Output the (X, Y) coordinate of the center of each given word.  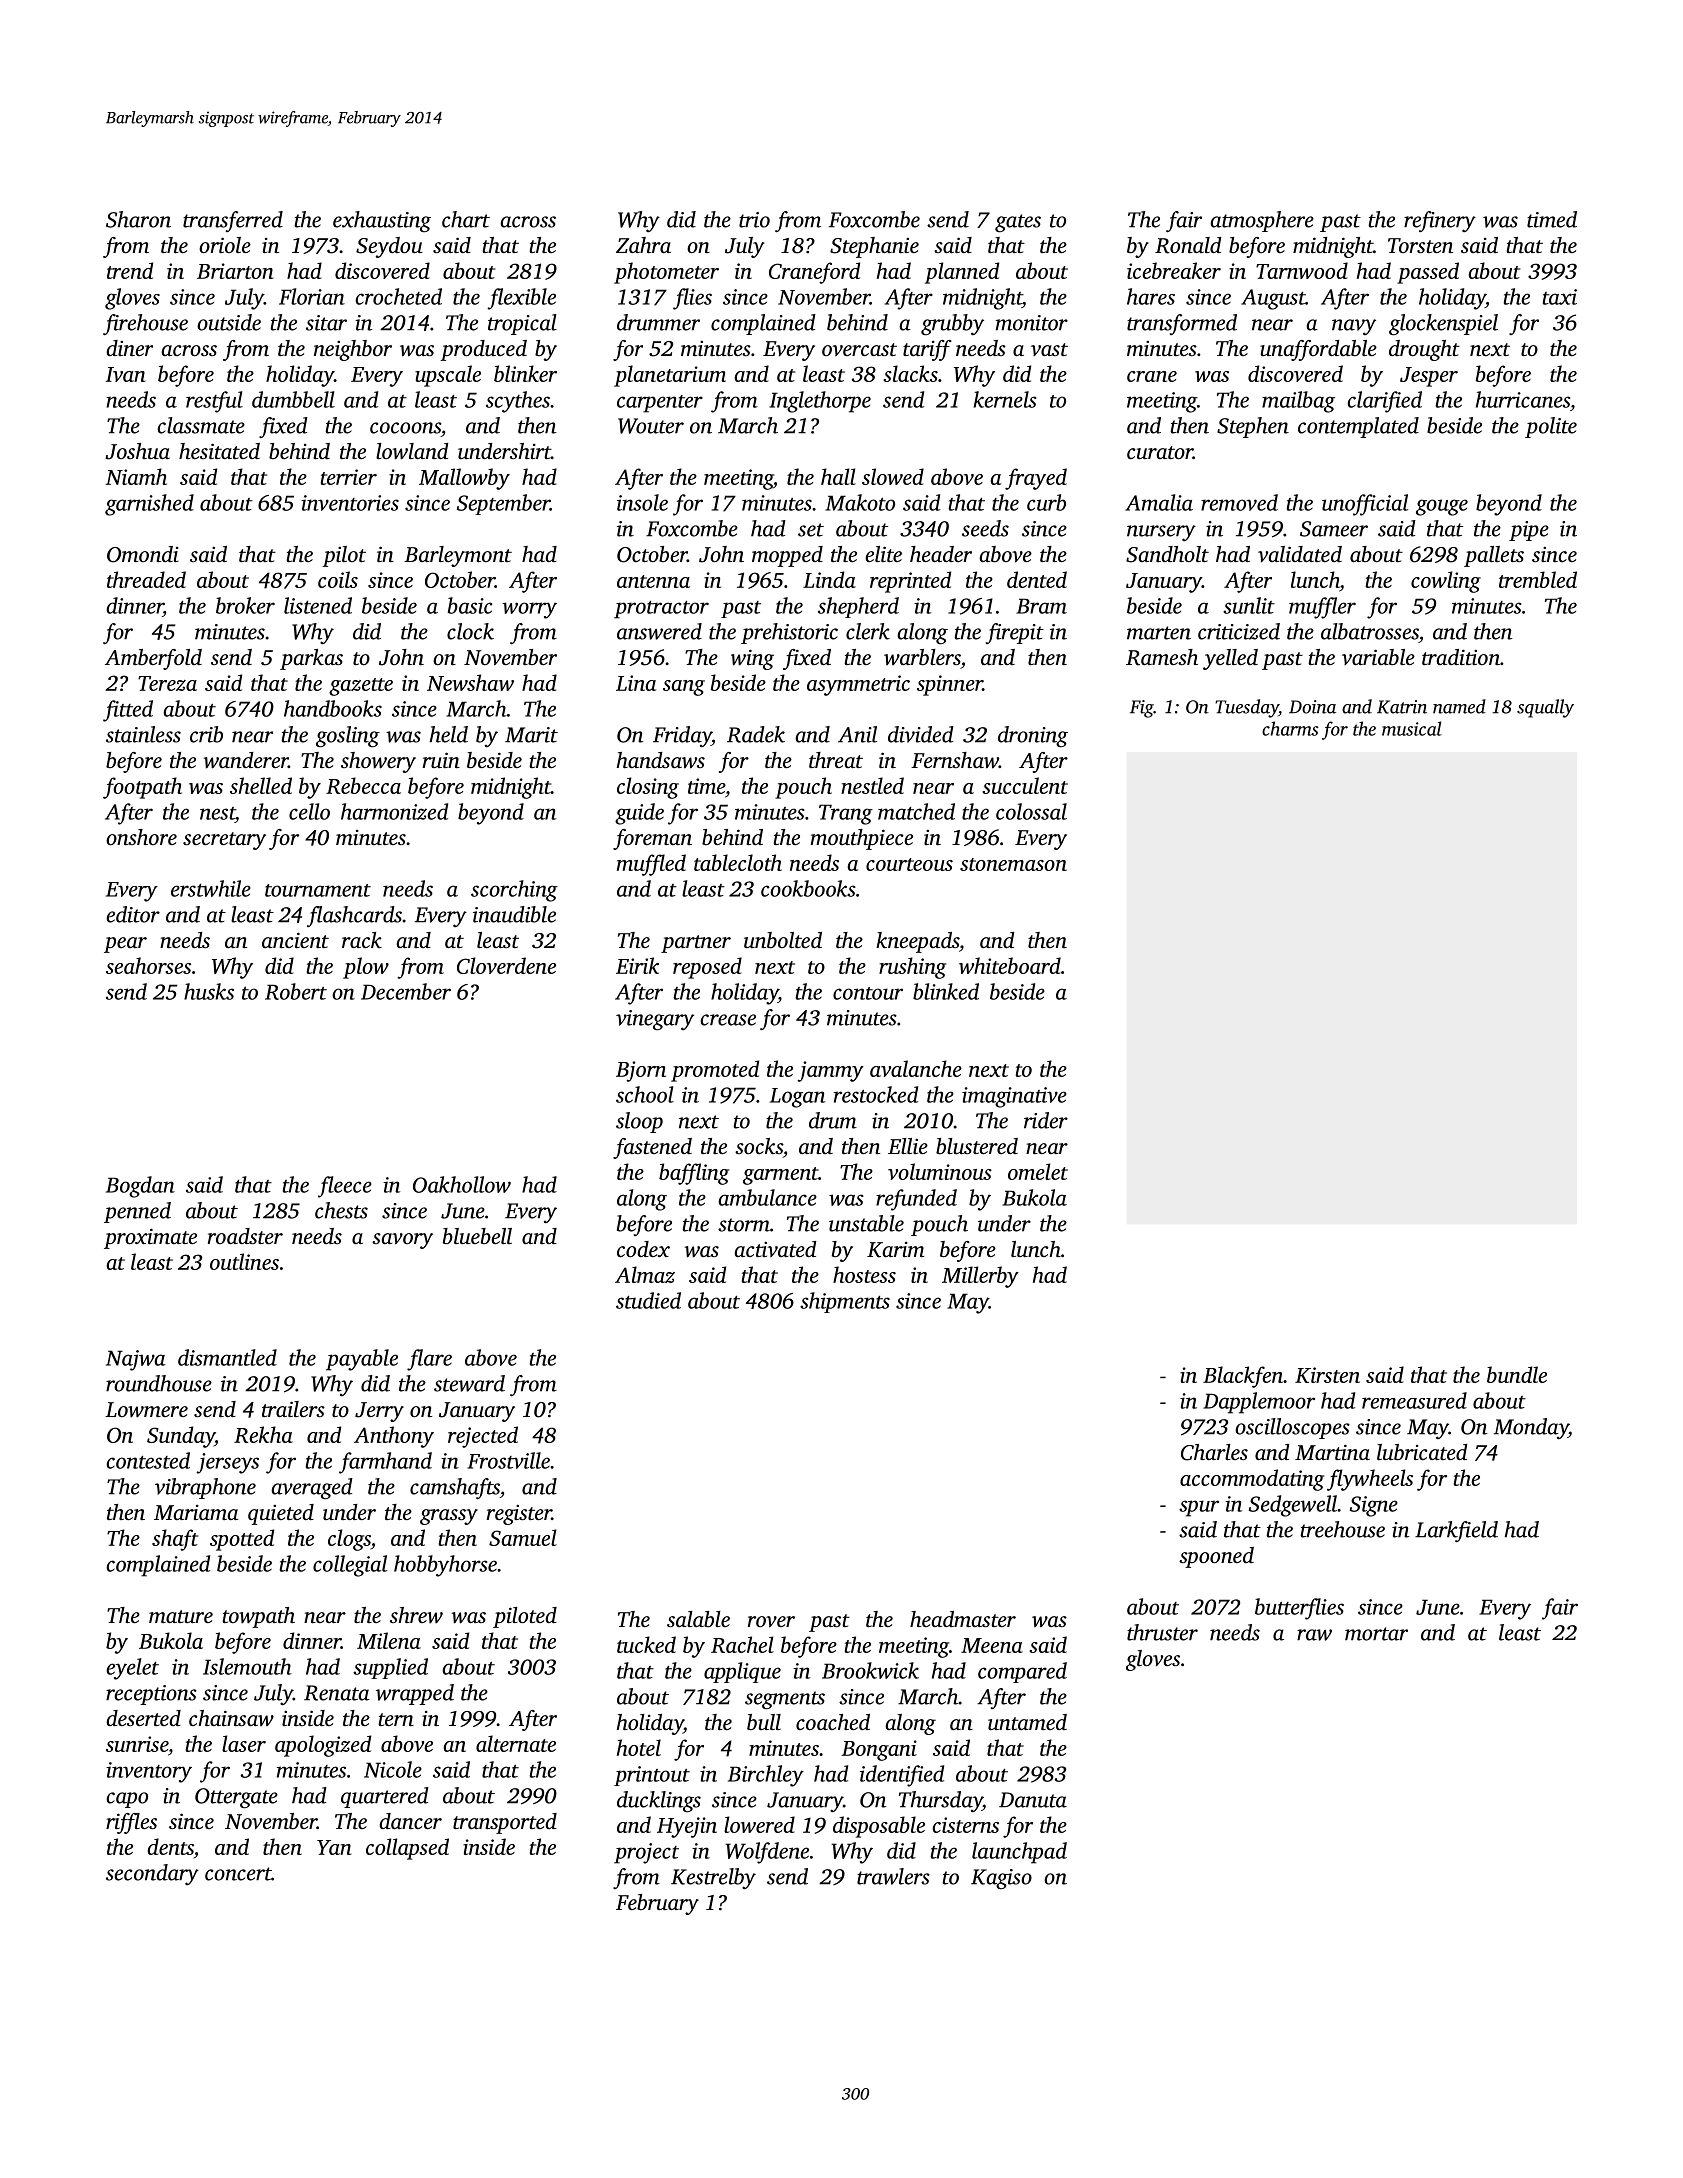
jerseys (227, 1463)
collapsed (407, 1849)
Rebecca (363, 785)
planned (962, 273)
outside (229, 322)
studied (648, 1300)
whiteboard (1010, 965)
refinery (1440, 221)
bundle (1517, 1374)
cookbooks (808, 888)
